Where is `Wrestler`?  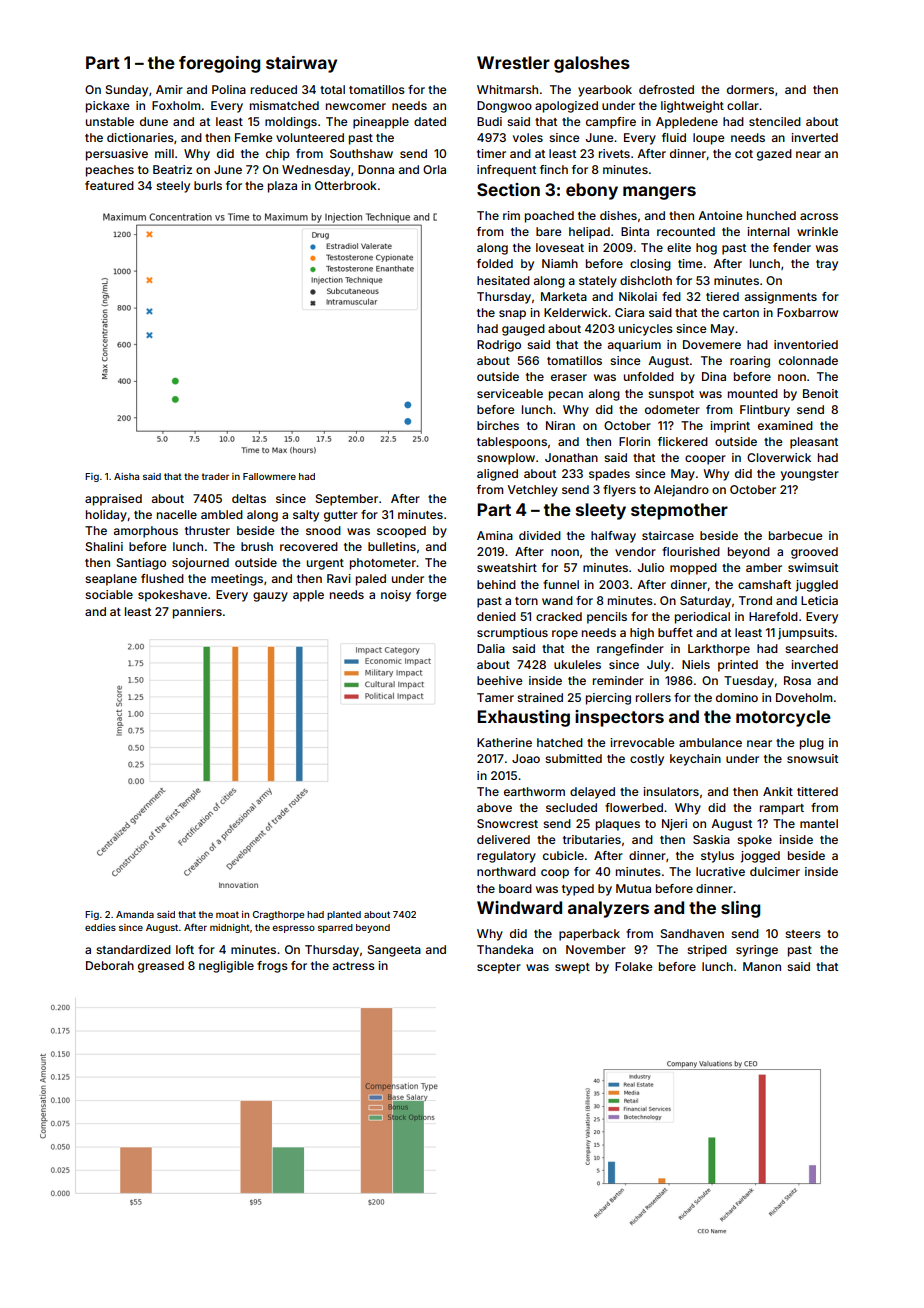 Wrestler is located at coordinates (513, 62).
